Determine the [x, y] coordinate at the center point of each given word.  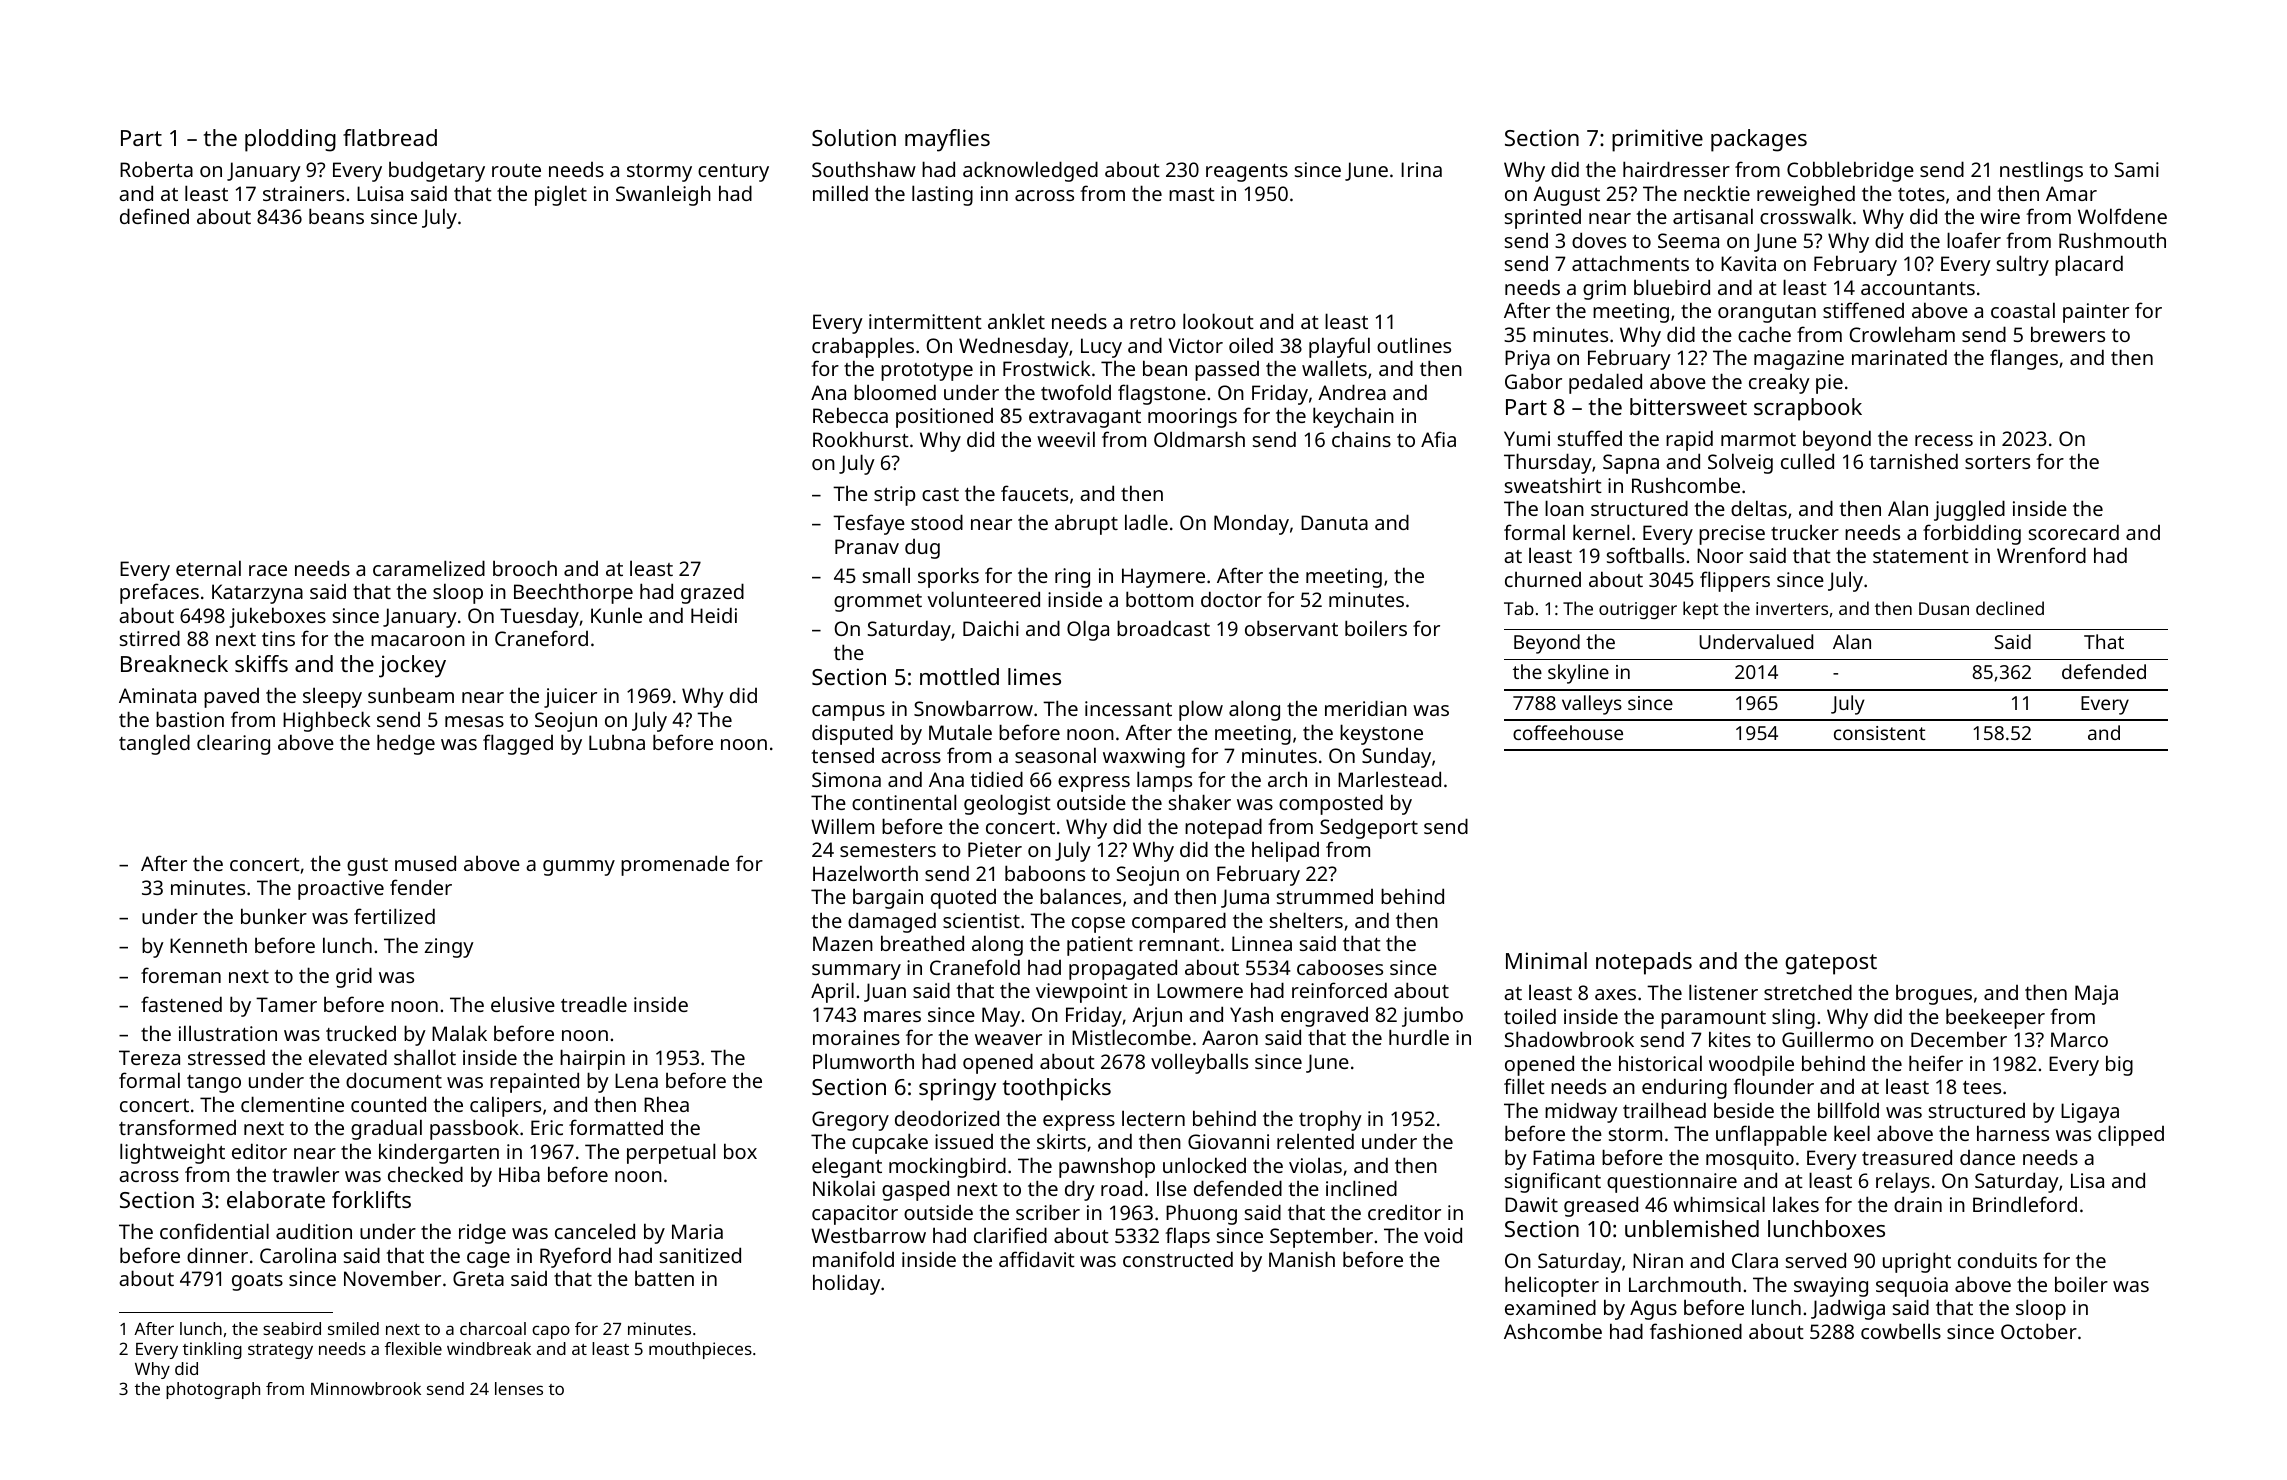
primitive [1657, 140]
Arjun [1157, 1017]
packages [1759, 140]
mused [425, 863]
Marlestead [1389, 779]
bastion [190, 719]
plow [1201, 710]
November [392, 1278]
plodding [290, 140]
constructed [1178, 1259]
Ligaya [2090, 1113]
